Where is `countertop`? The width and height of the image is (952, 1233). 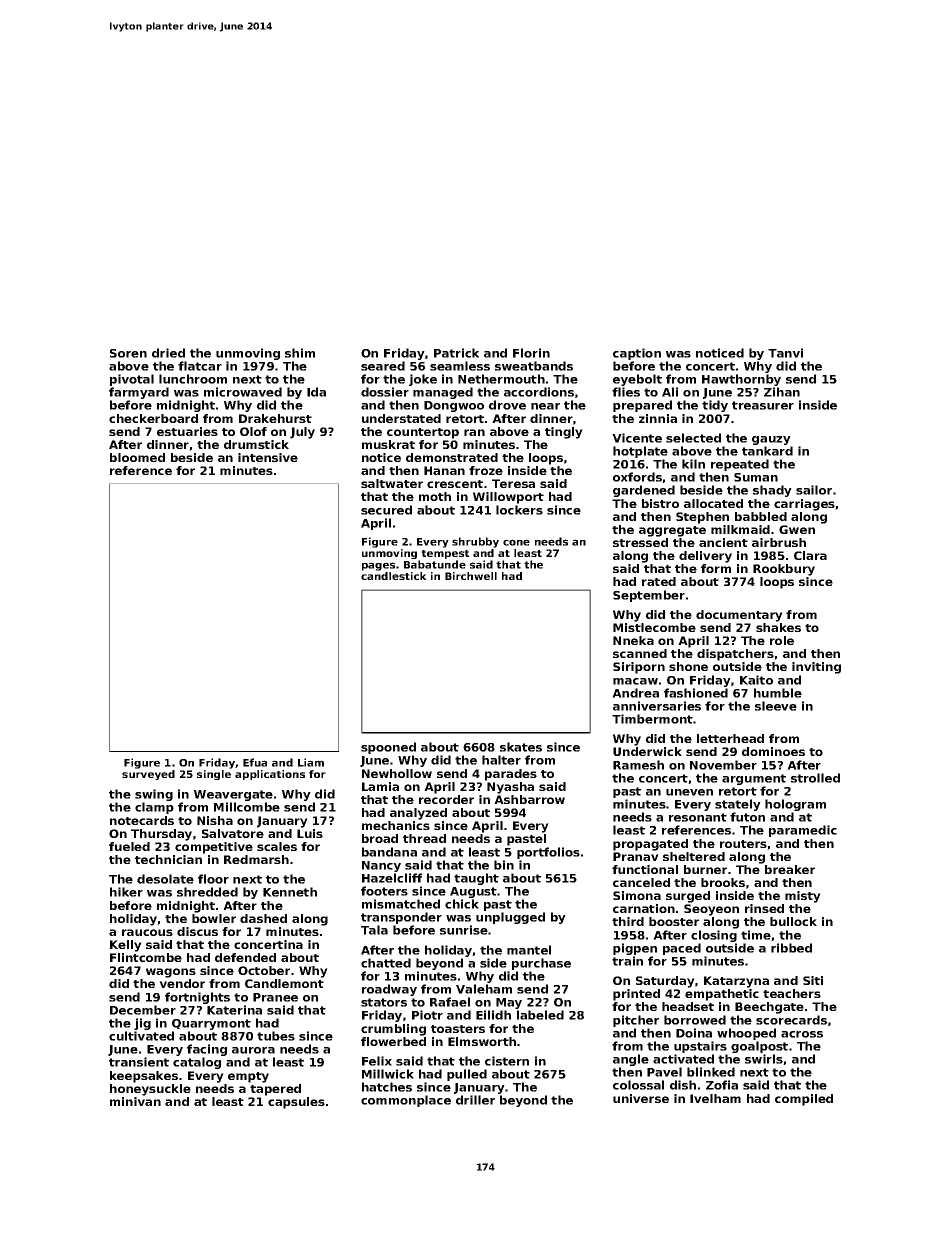 countertop is located at coordinates (423, 433).
